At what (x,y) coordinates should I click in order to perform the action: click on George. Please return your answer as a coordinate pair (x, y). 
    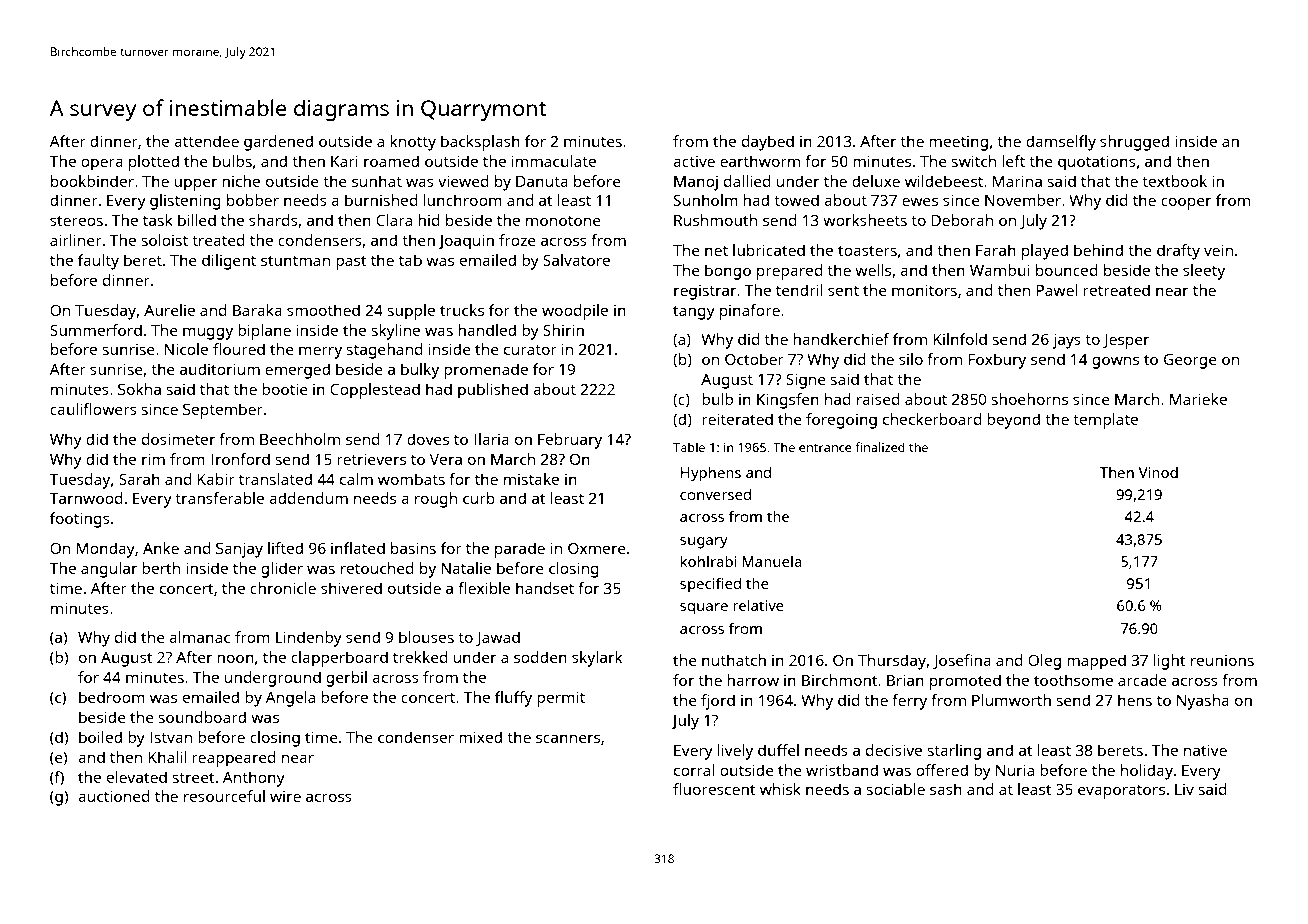
    Looking at the image, I should click on (1190, 361).
